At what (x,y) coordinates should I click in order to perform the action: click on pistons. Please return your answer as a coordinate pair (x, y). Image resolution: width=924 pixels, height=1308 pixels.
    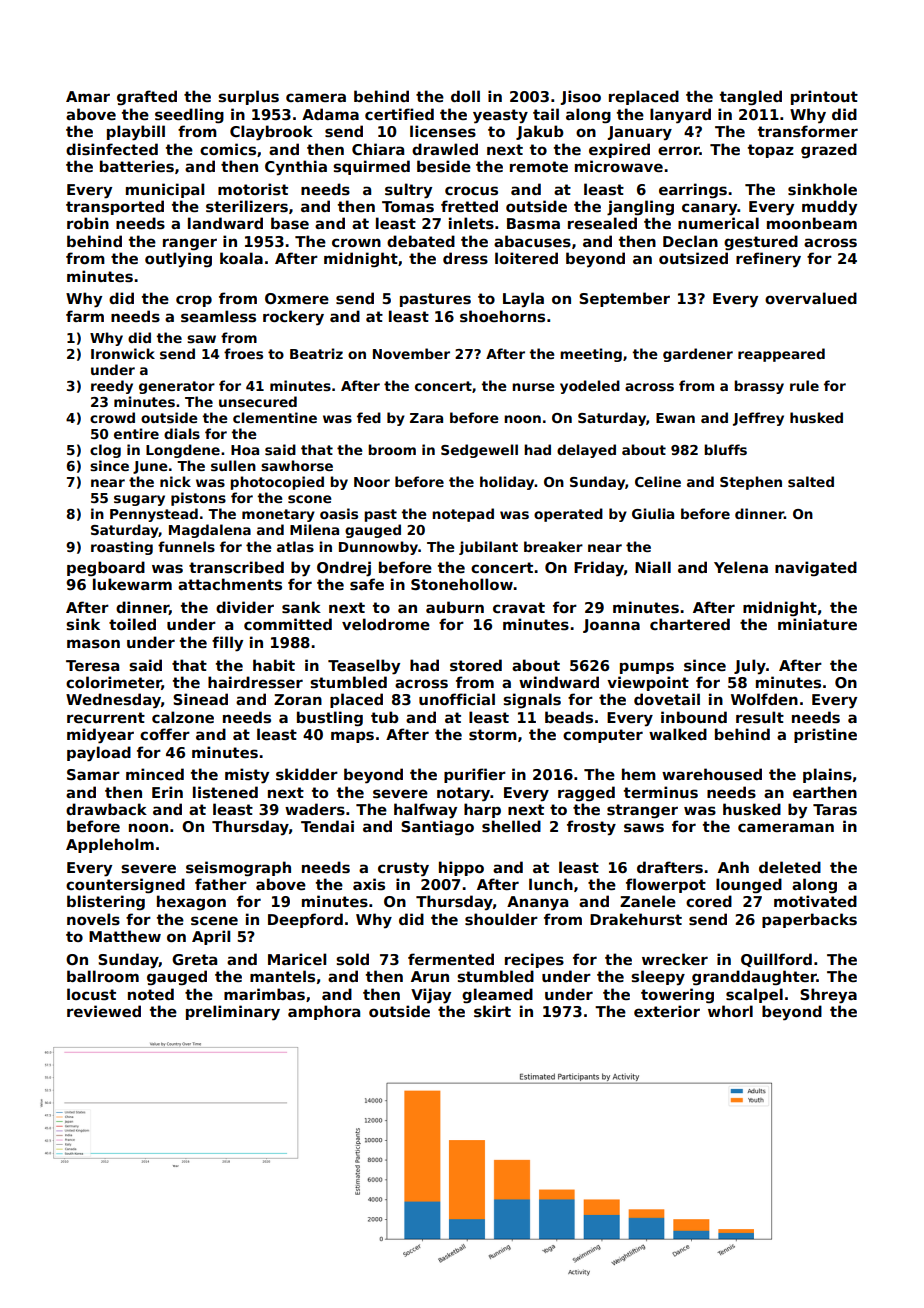
    Looking at the image, I should click on (198, 499).
